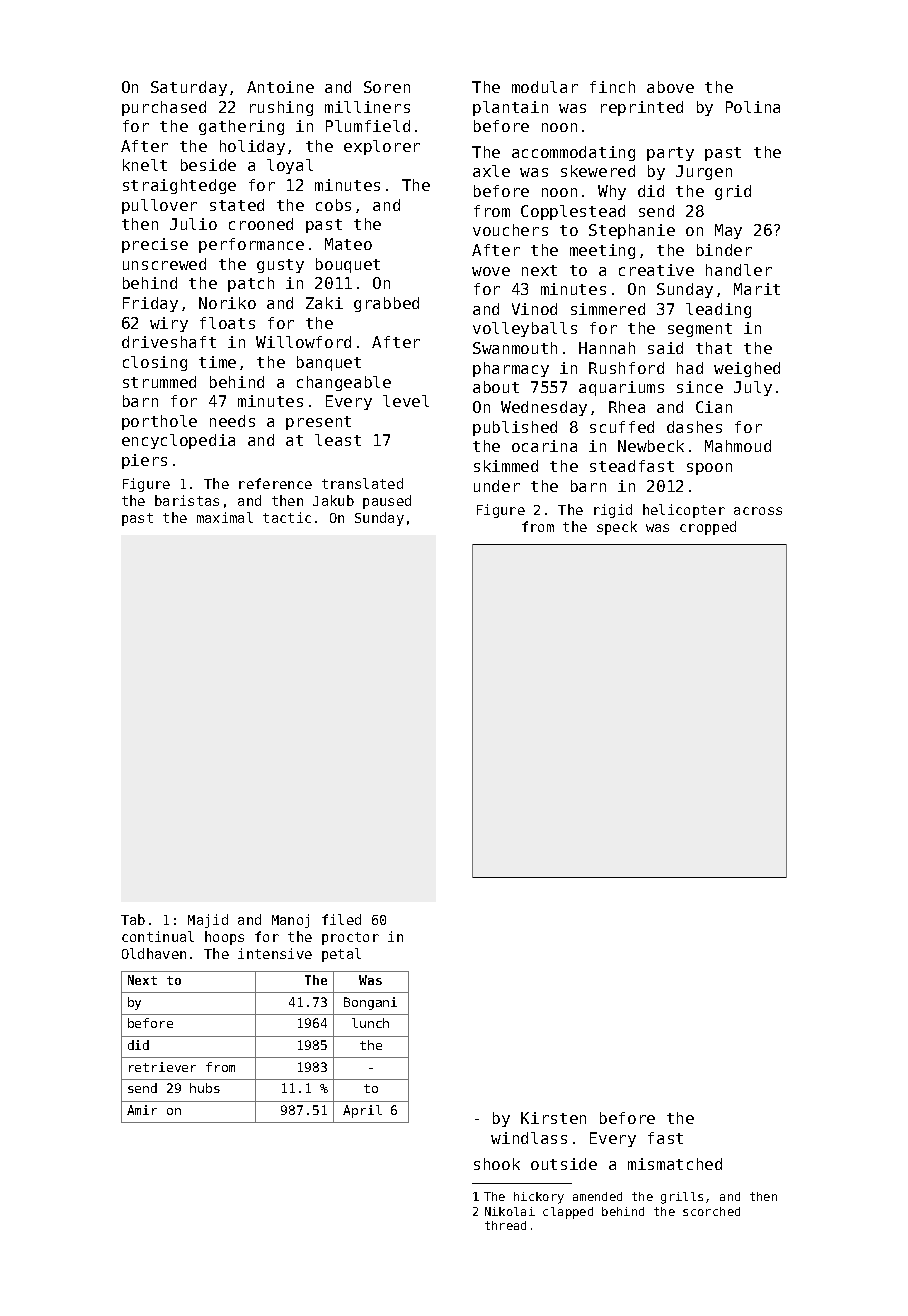 Image resolution: width=908 pixels, height=1316 pixels. I want to click on intensive, so click(275, 953).
